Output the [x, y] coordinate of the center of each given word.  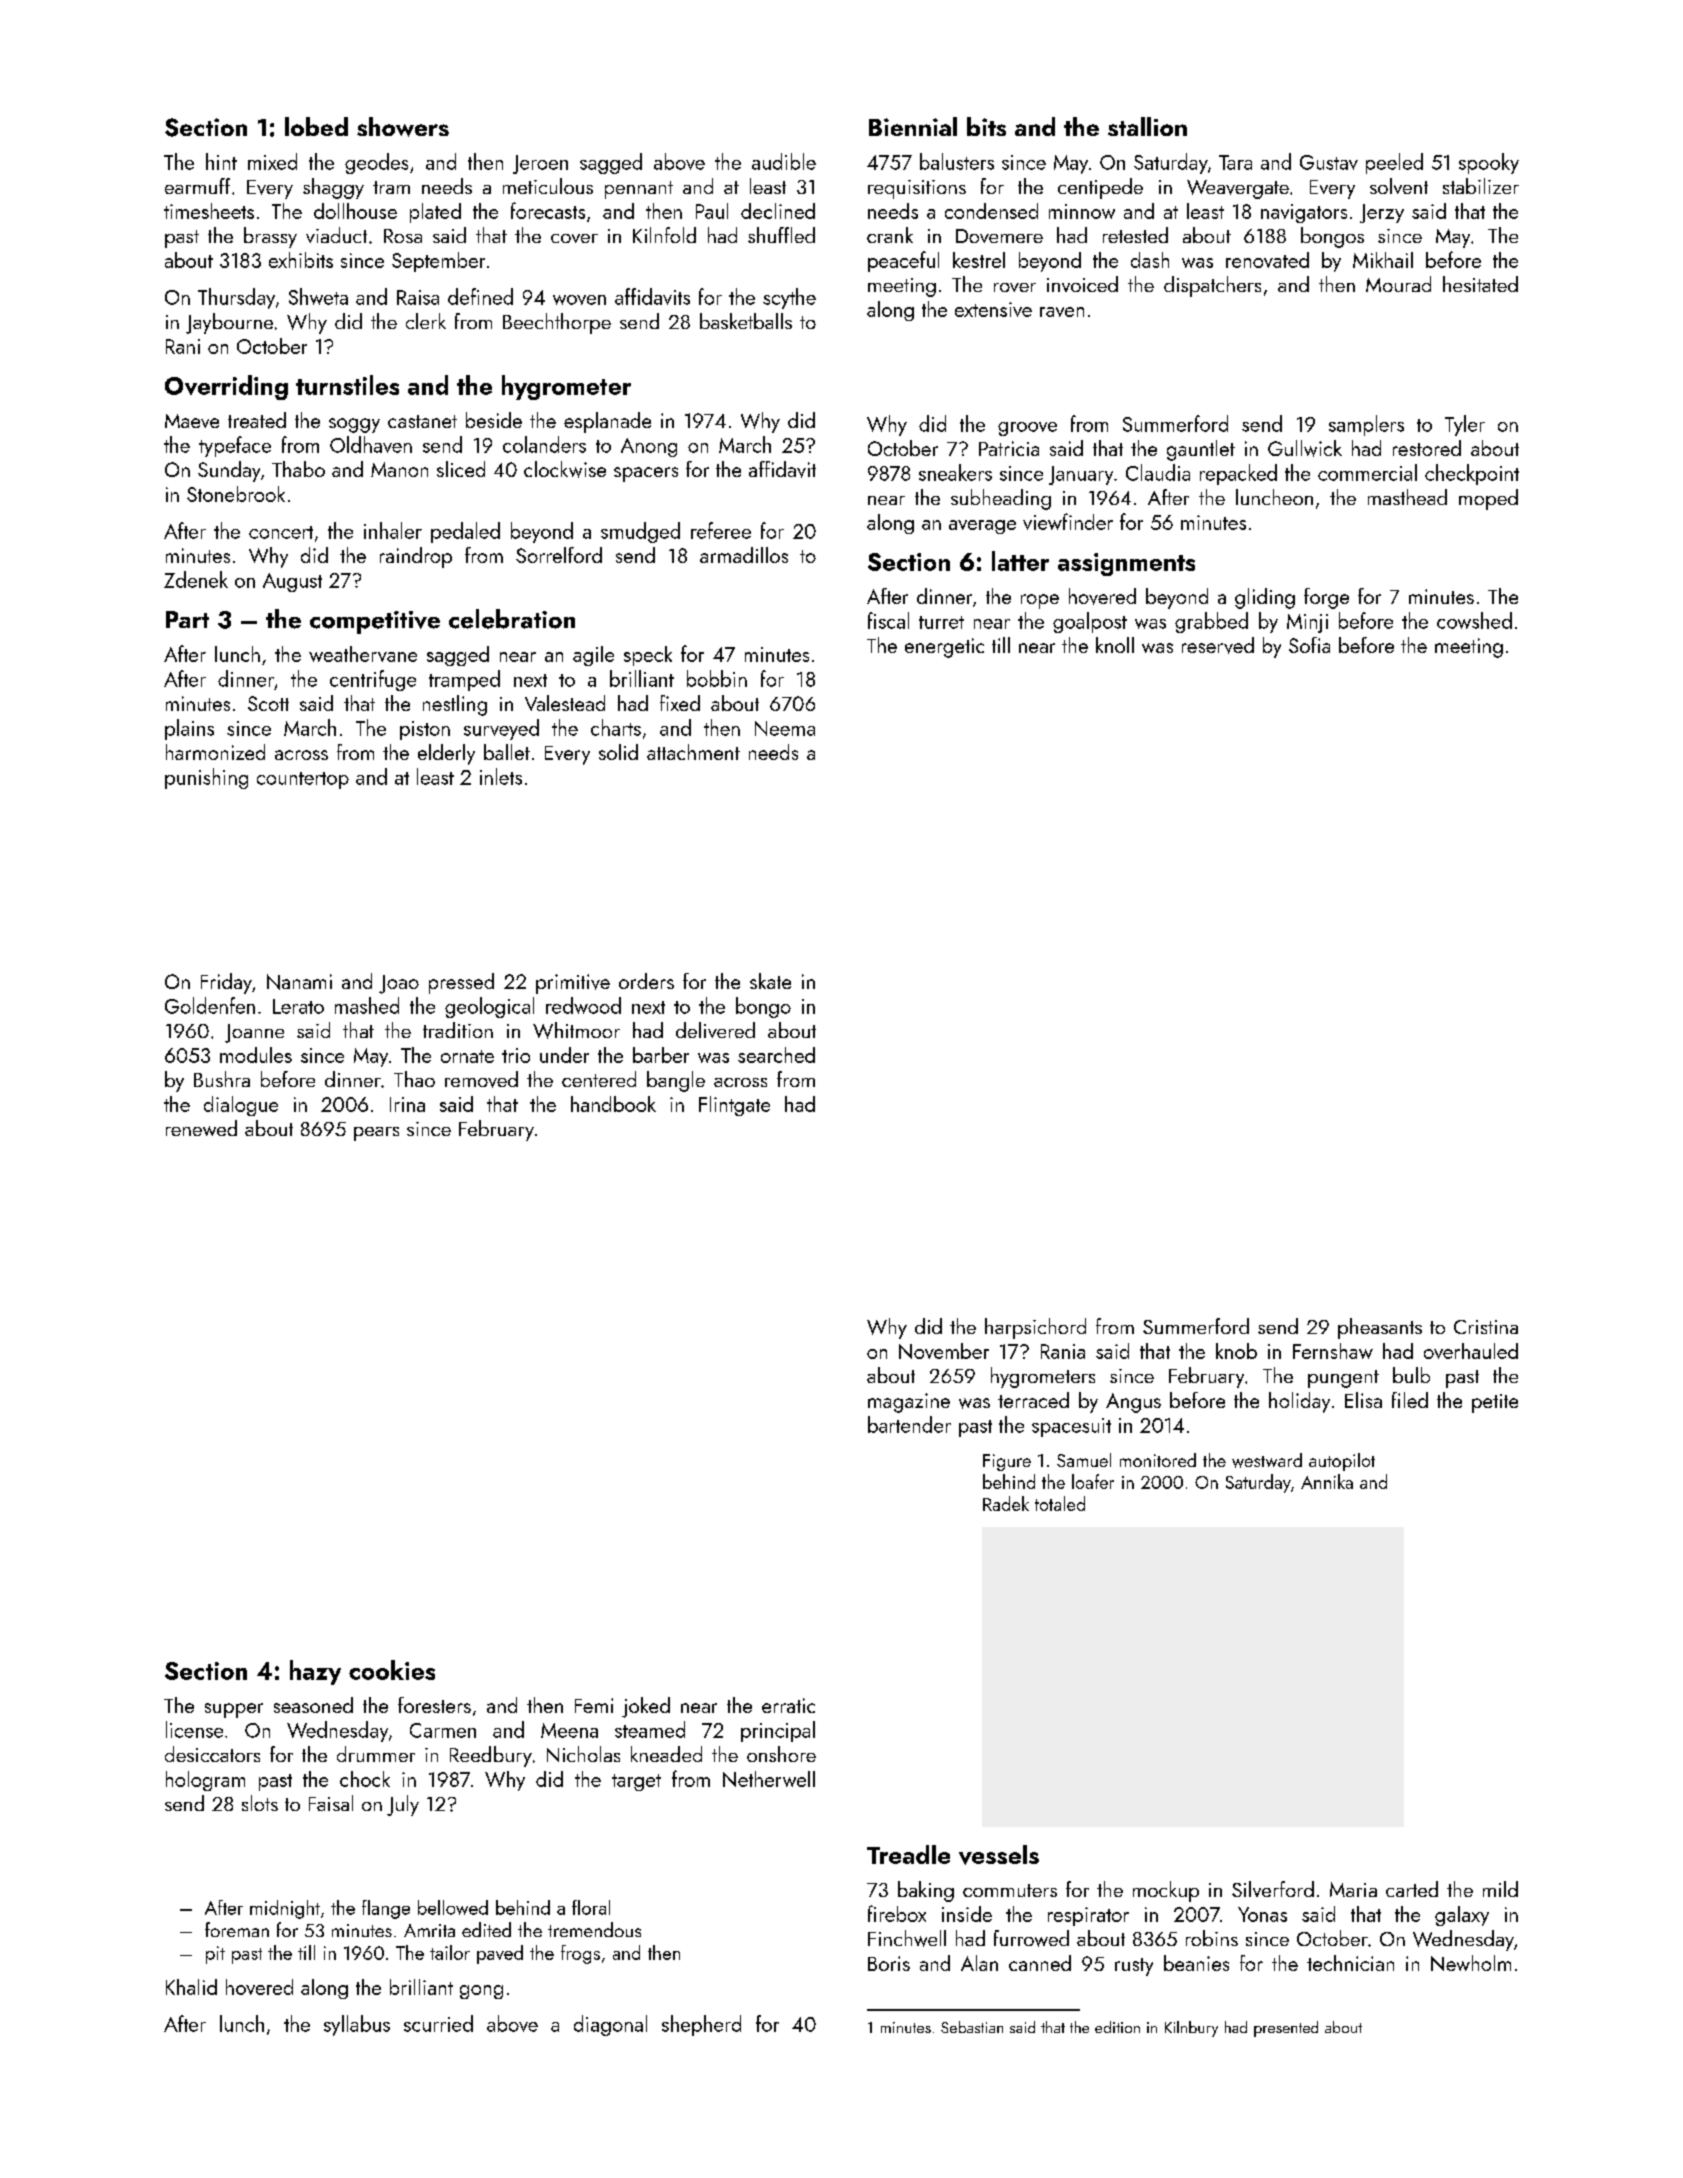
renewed [201, 1128]
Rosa [403, 236]
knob [1236, 1351]
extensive [993, 309]
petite [1495, 1403]
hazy [315, 1672]
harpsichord [1035, 1328]
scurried [438, 2023]
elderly [446, 754]
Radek [1006, 1503]
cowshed [1474, 620]
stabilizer [1481, 186]
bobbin [717, 678]
